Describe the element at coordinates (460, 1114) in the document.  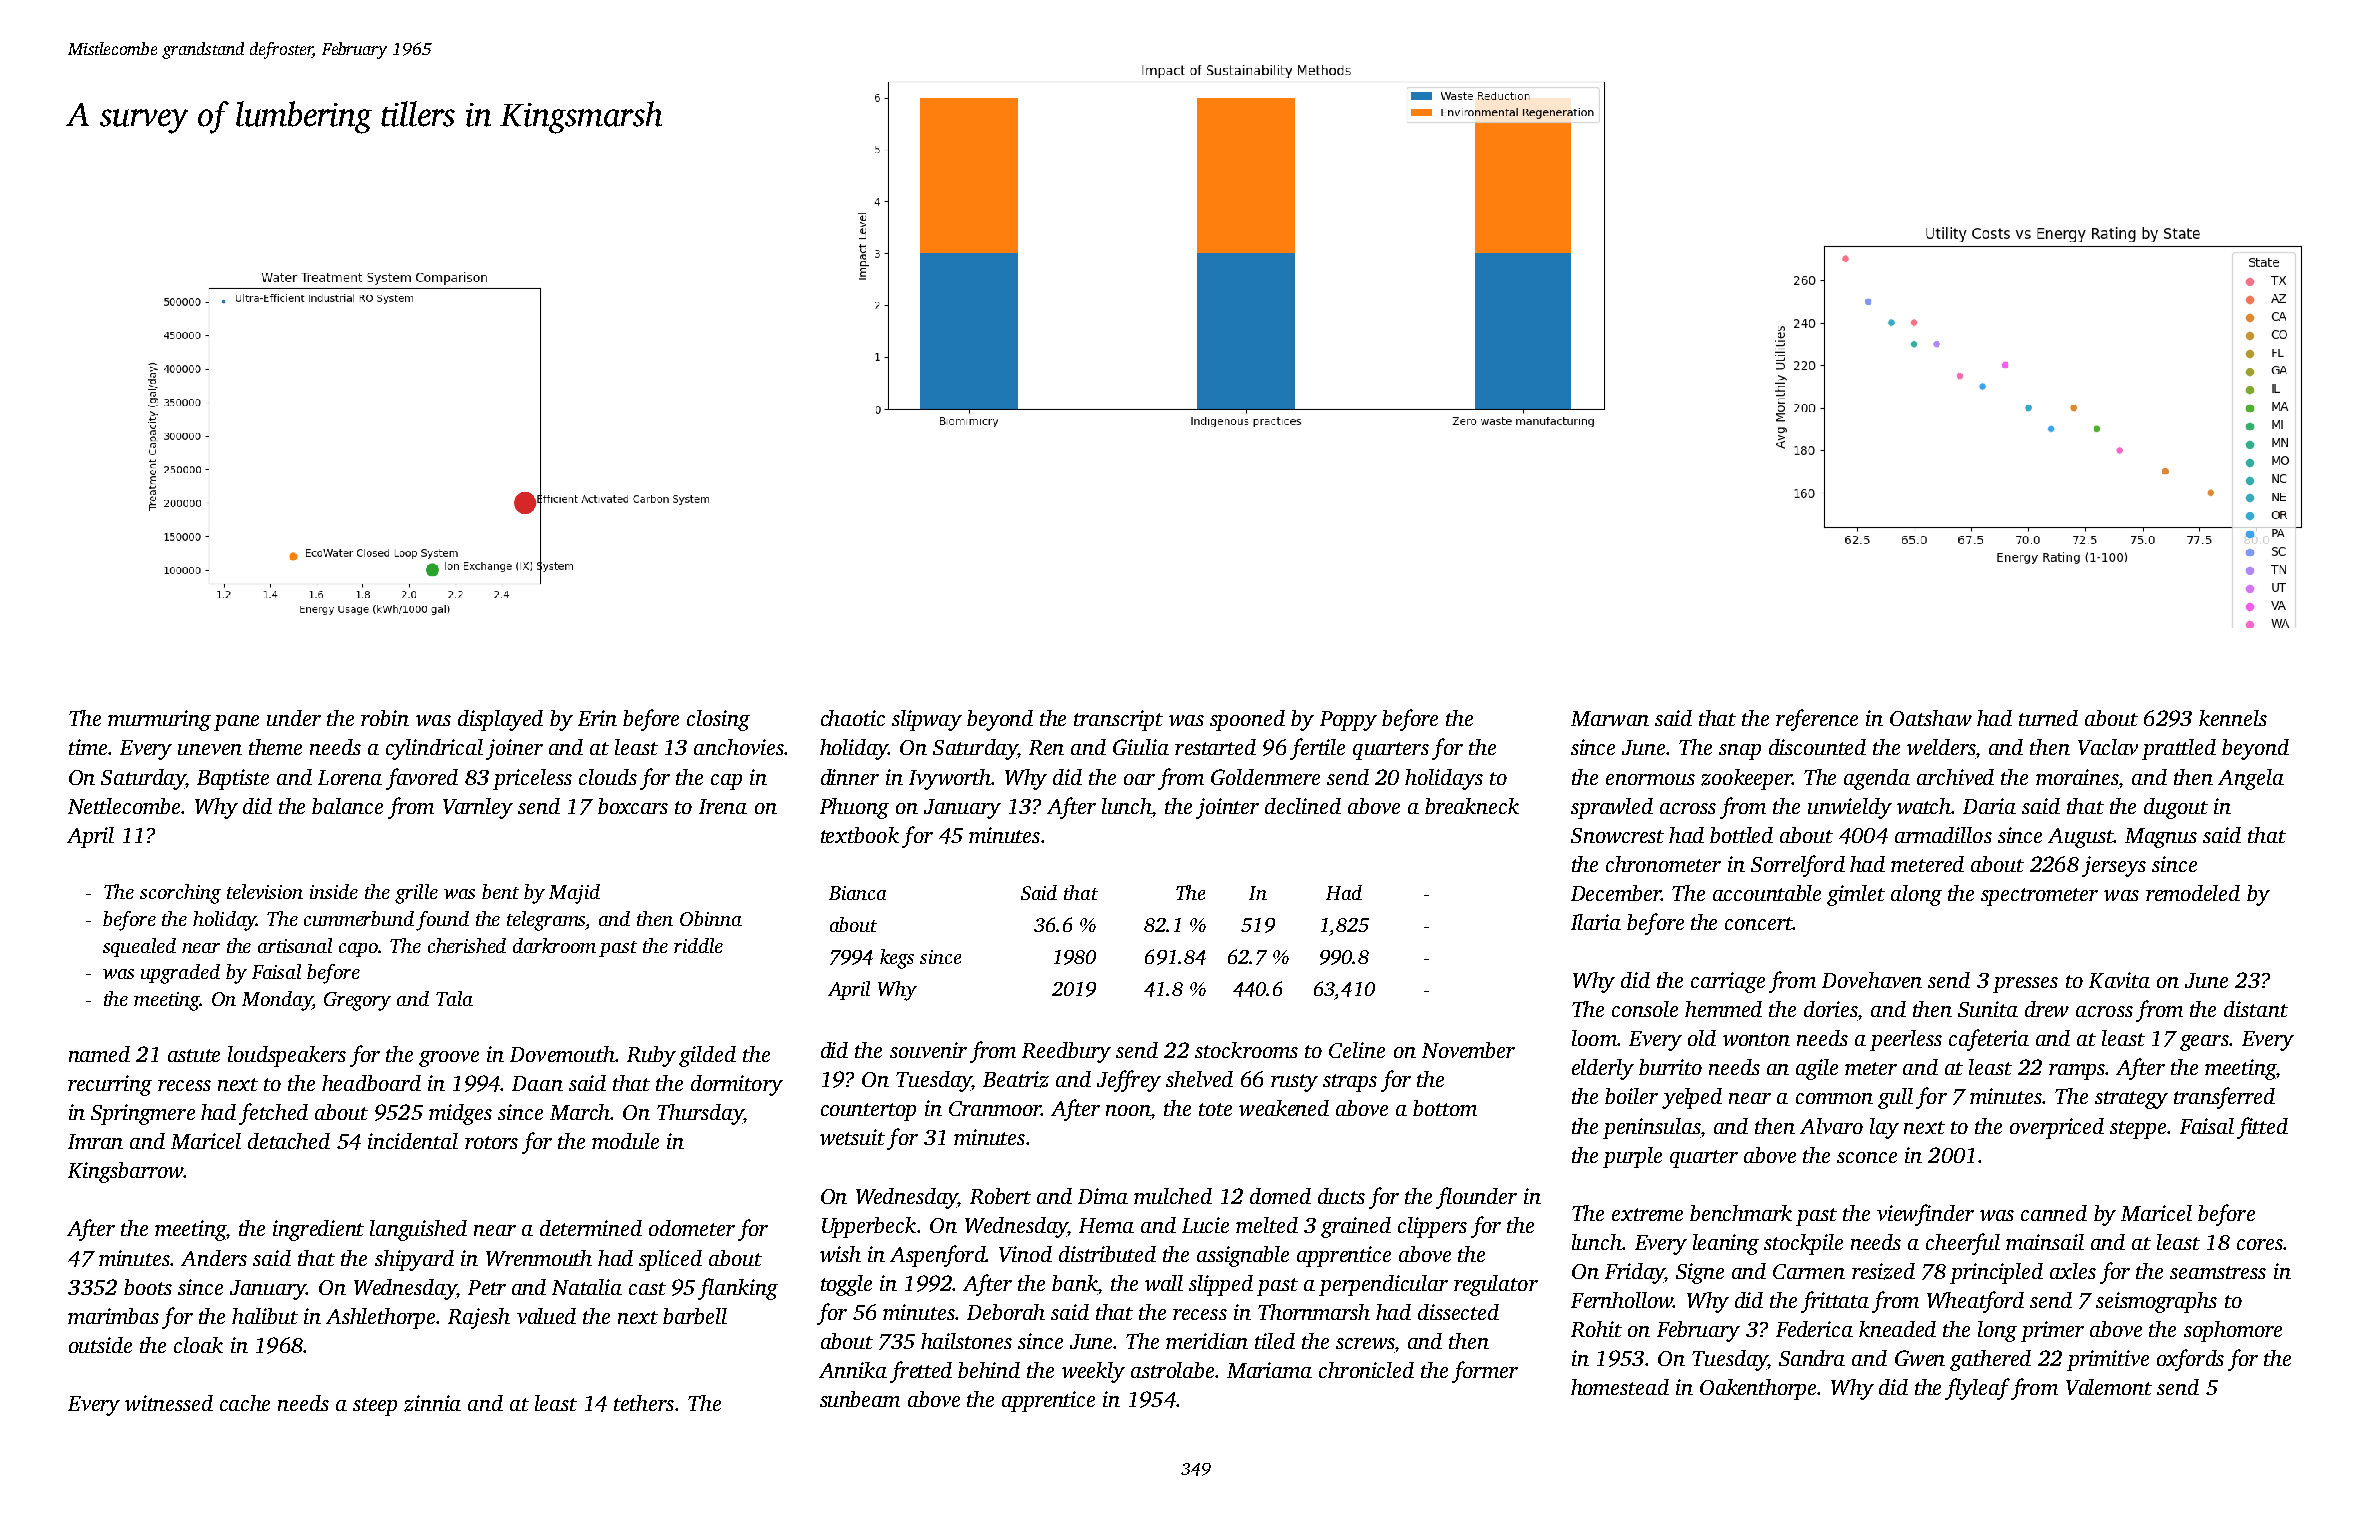
I see `midges` at that location.
